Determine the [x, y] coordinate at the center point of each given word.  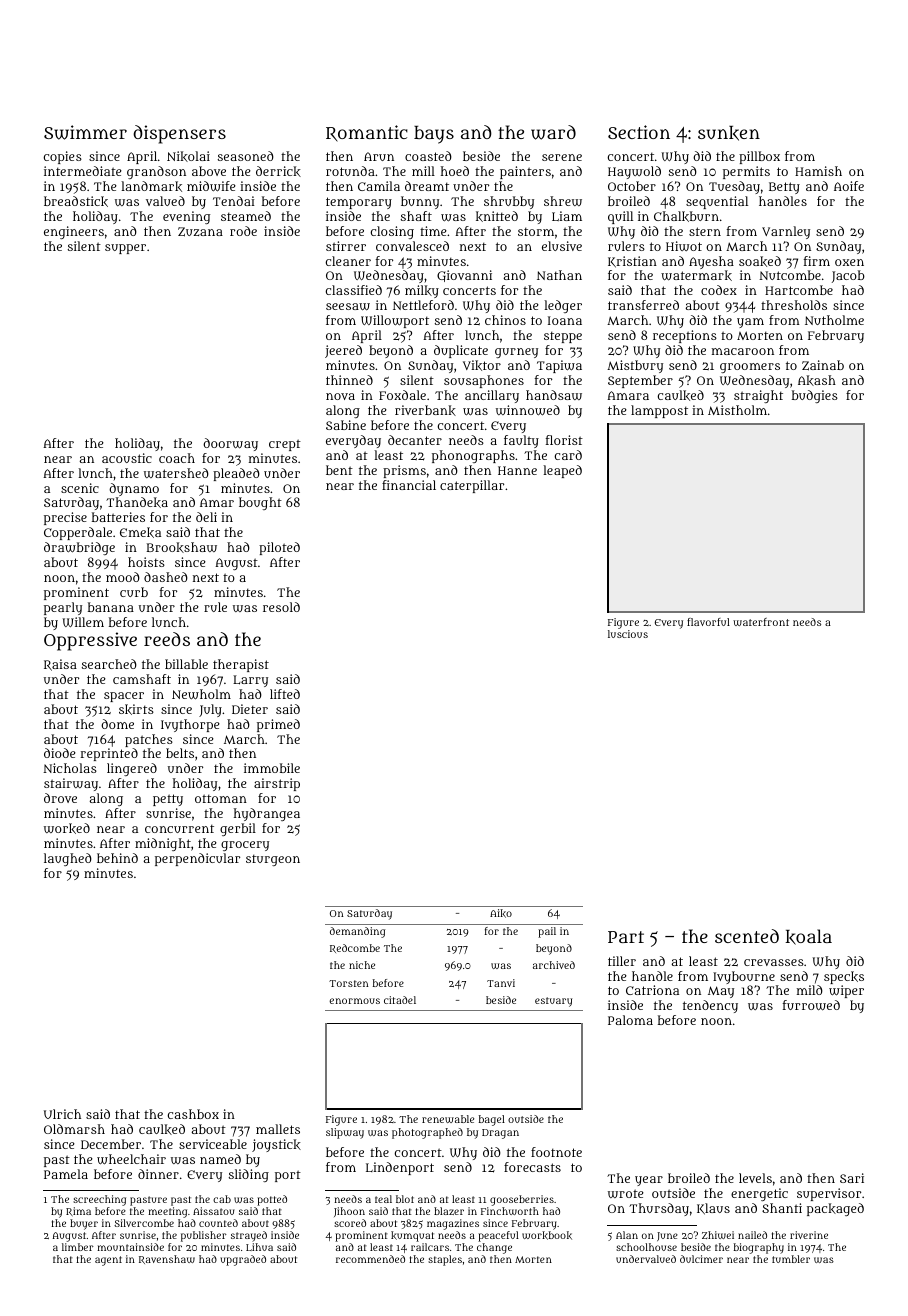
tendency [710, 1006]
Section [639, 132]
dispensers [179, 134]
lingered [132, 769]
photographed [427, 1133]
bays [434, 135]
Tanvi [501, 983]
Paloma [630, 1020]
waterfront [761, 622]
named [220, 1159]
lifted [285, 694]
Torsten [348, 983]
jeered [343, 351]
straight [758, 396]
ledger [563, 306]
